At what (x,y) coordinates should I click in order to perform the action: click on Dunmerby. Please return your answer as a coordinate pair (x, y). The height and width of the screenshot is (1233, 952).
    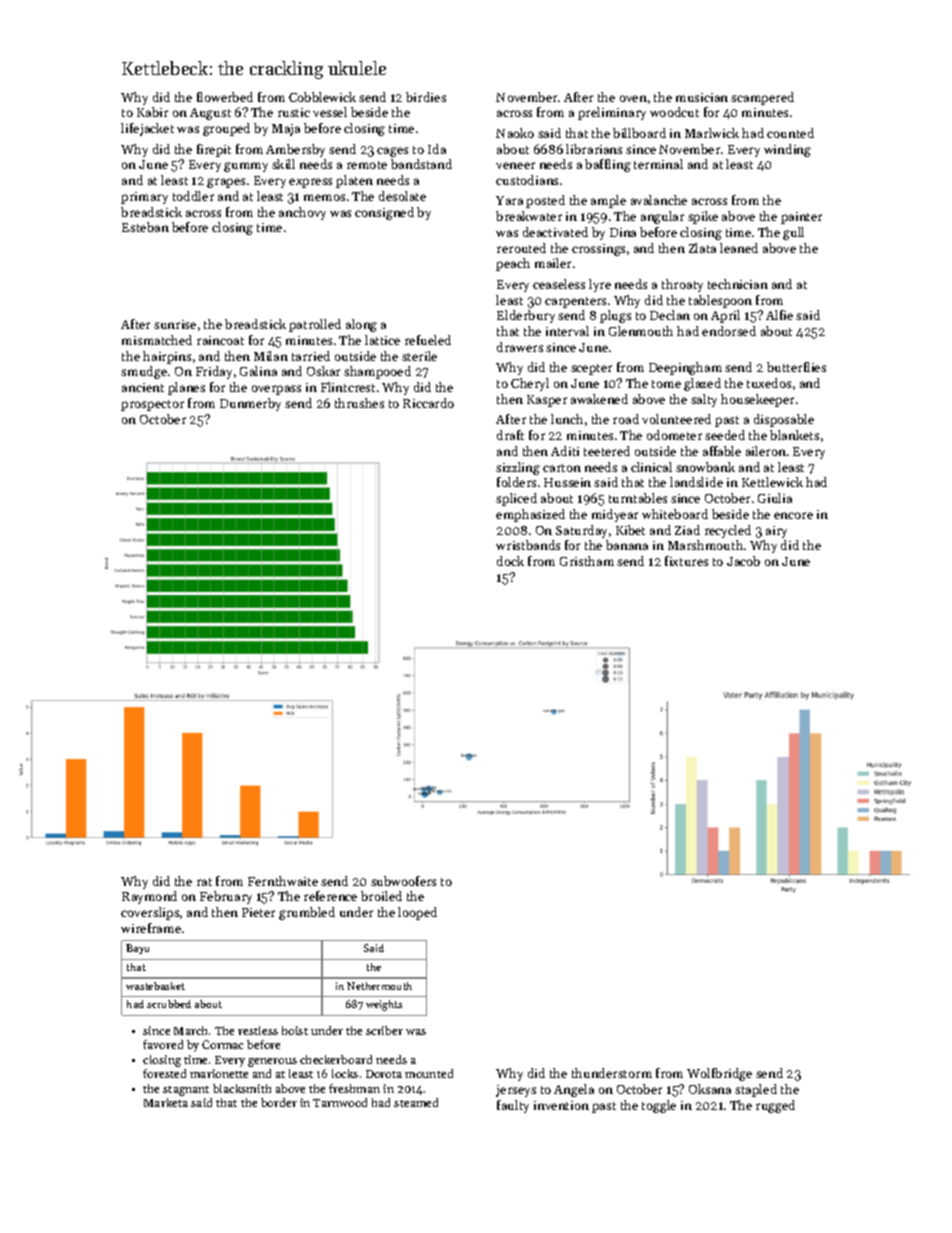
    Looking at the image, I should click on (250, 404).
